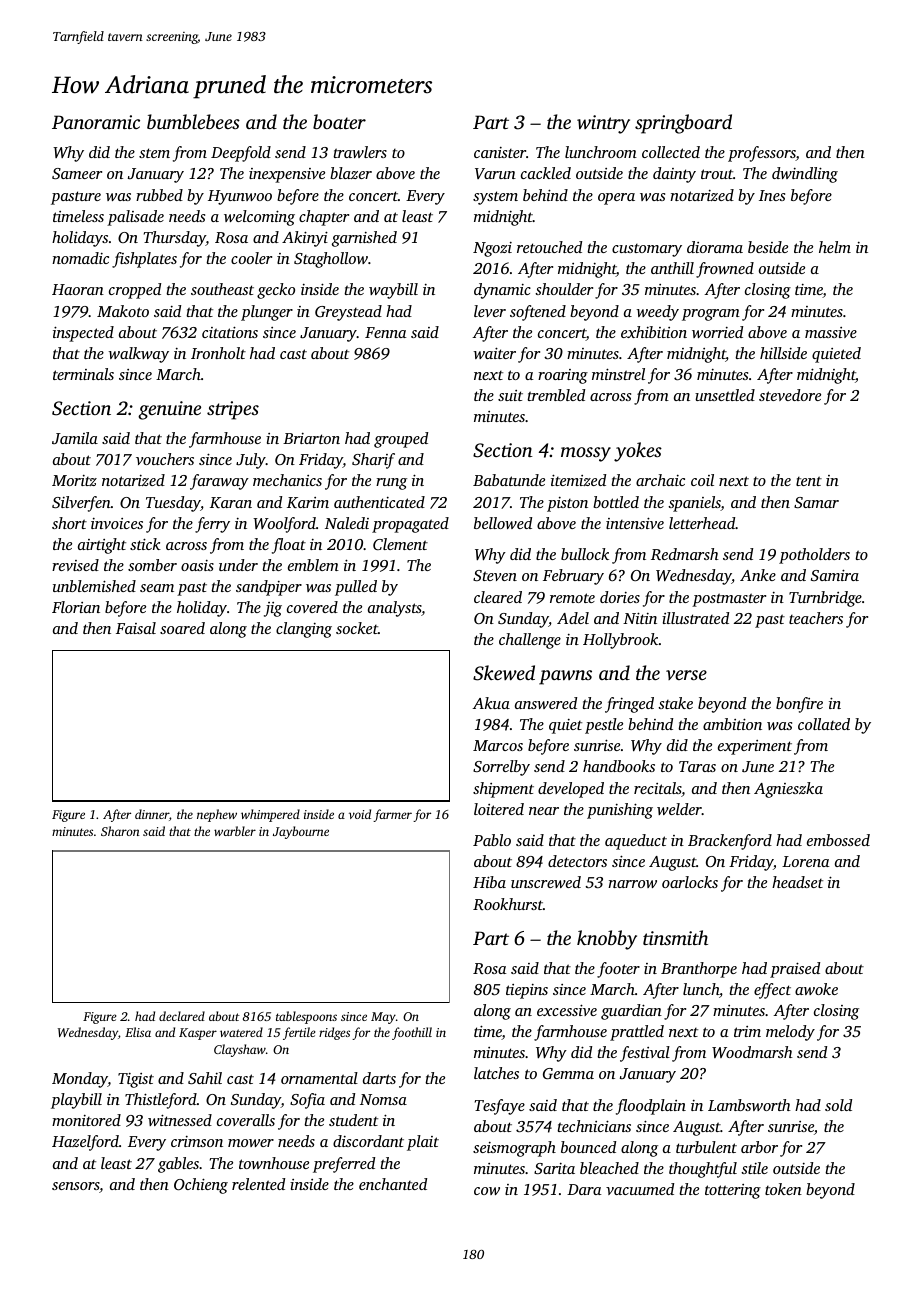 This screenshot has height=1314, width=924. Describe the element at coordinates (732, 724) in the screenshot. I see `ambition` at that location.
